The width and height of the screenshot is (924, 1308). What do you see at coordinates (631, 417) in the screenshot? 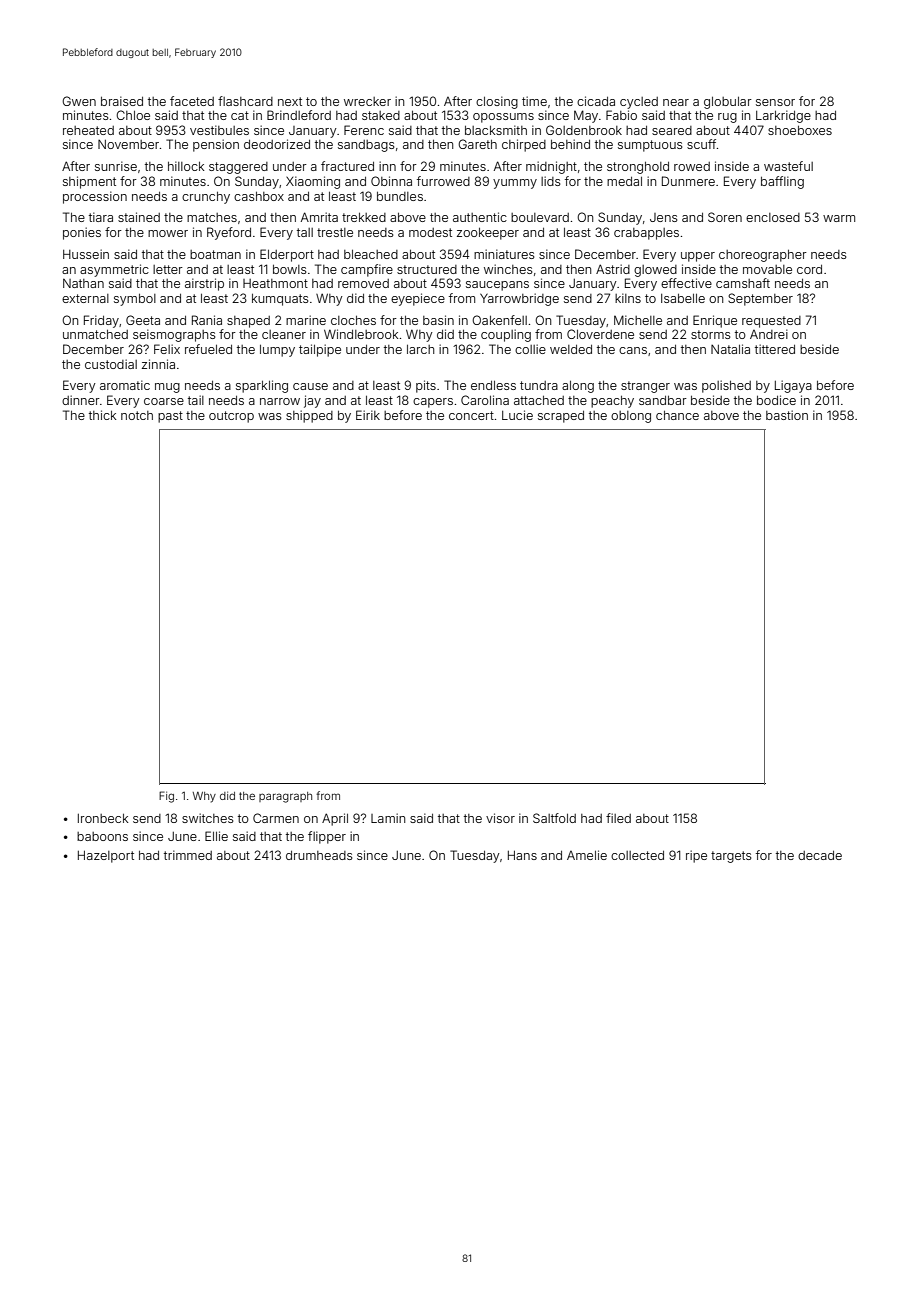
I see `oblong` at bounding box center [631, 417].
